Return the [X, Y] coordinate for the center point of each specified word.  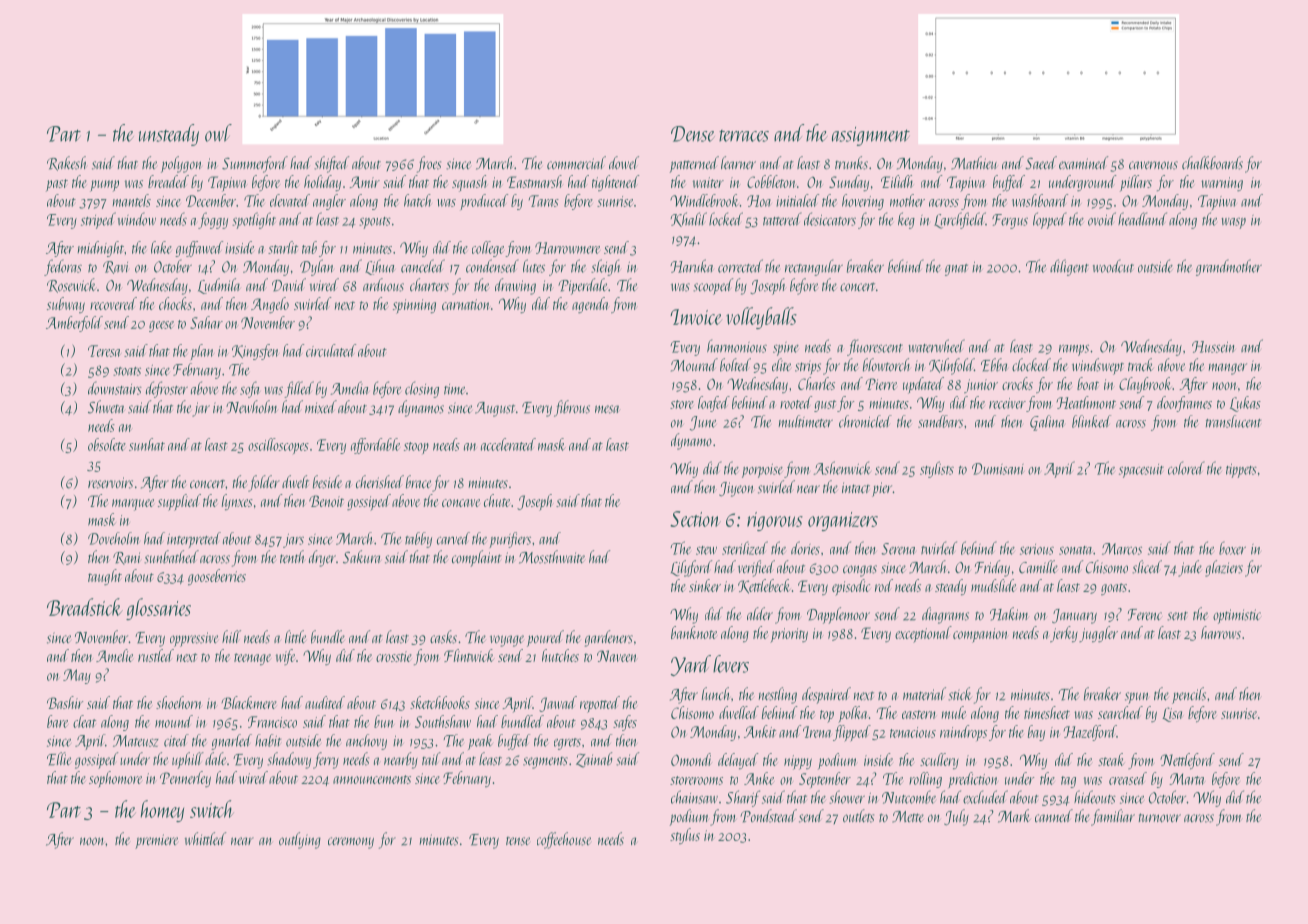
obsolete [107, 444]
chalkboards [1212, 163]
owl [218, 133]
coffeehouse [564, 840]
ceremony [351, 843]
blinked [1091, 421]
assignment [871, 136]
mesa [607, 409]
